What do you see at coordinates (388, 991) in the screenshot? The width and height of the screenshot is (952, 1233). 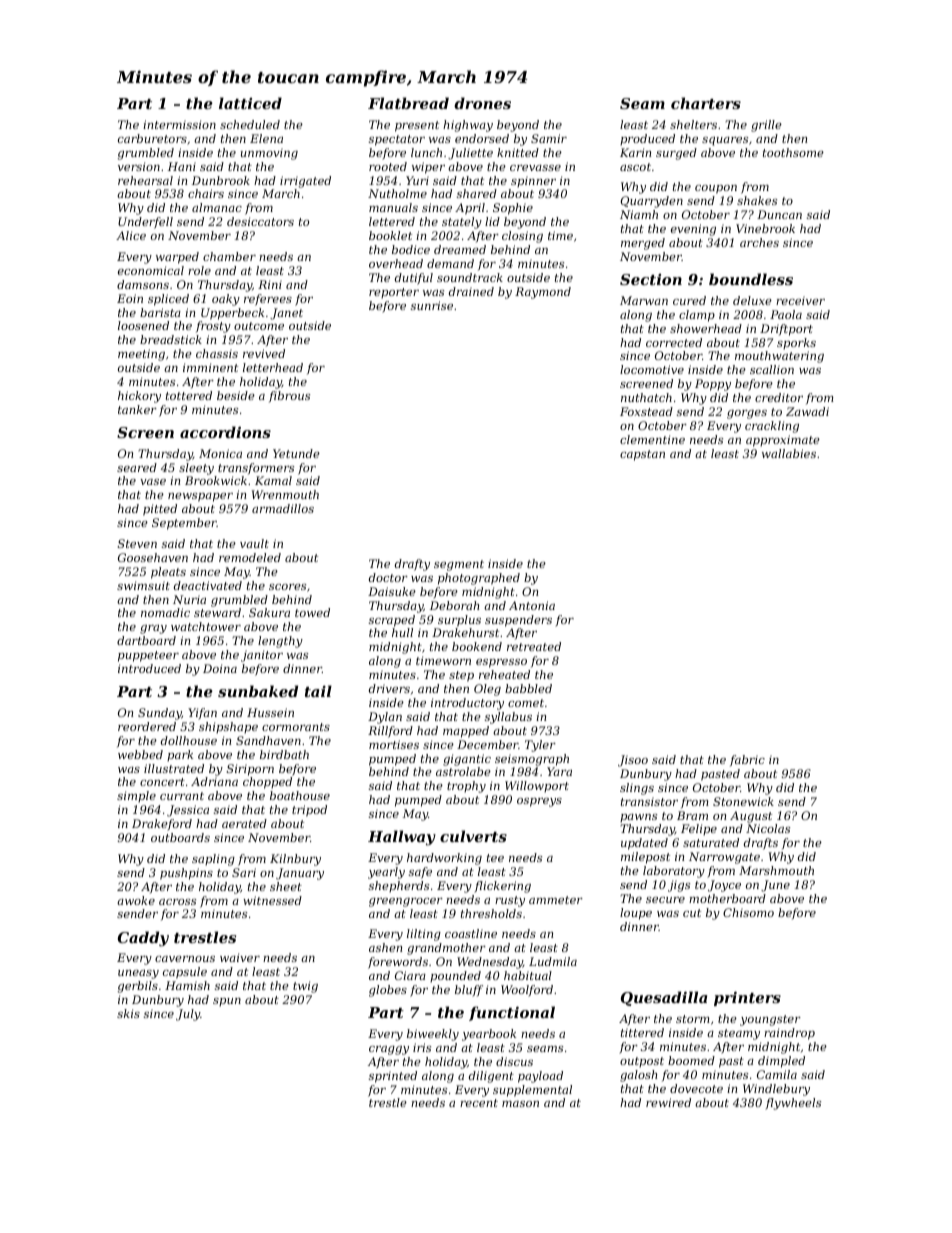 I see `globes` at bounding box center [388, 991].
